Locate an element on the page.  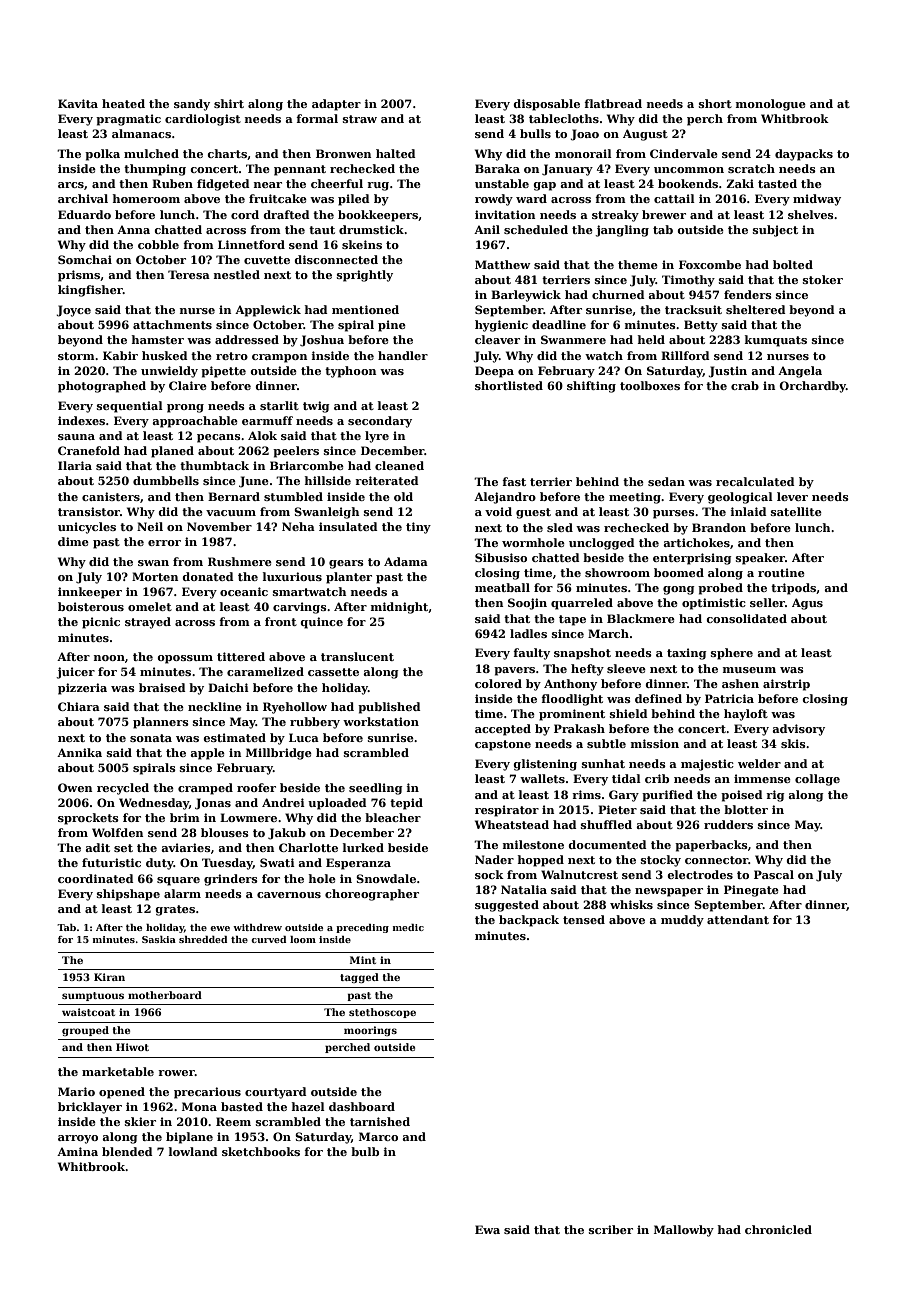
monorail is located at coordinates (583, 153).
